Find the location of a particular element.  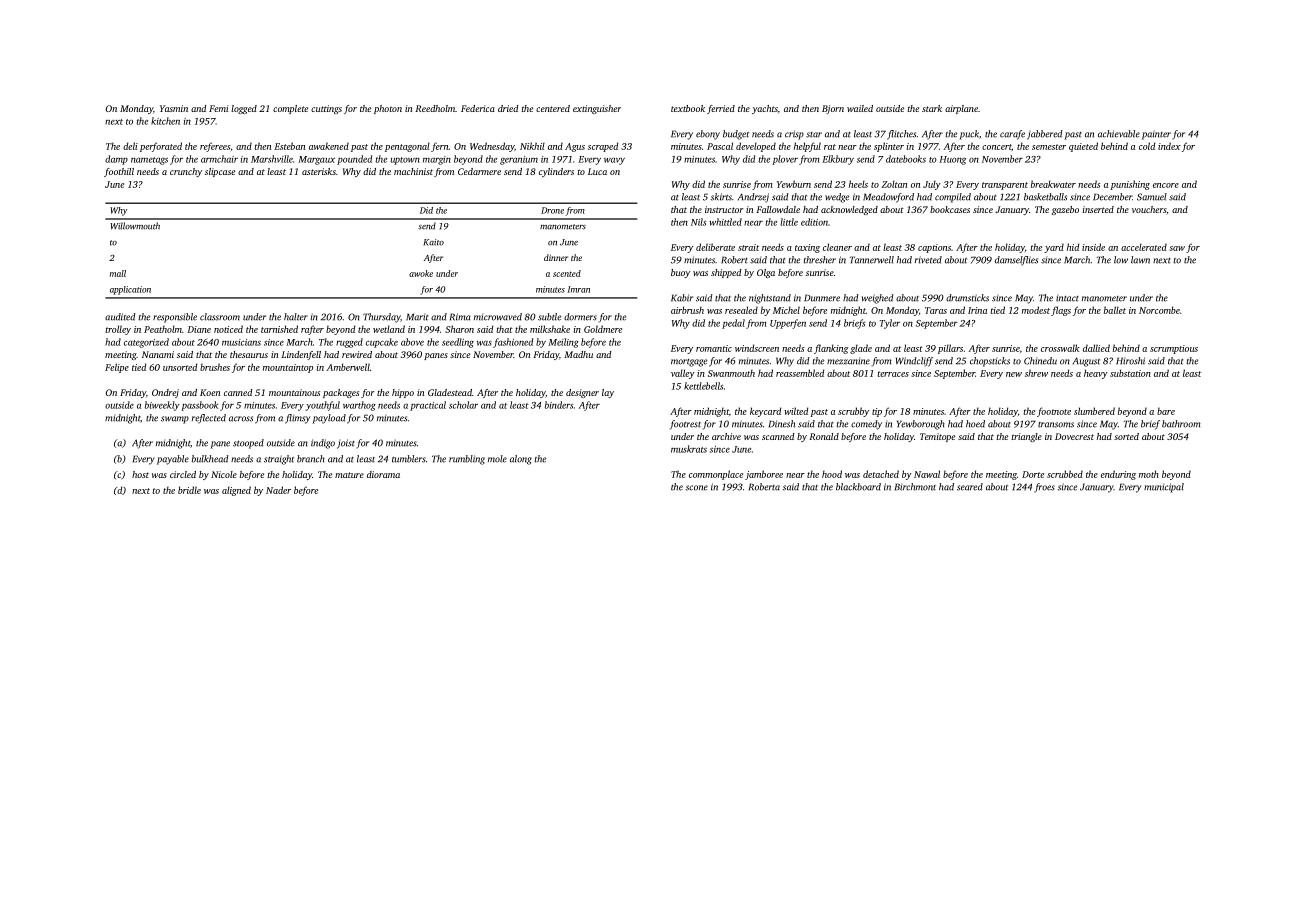

slipcase is located at coordinates (220, 172).
